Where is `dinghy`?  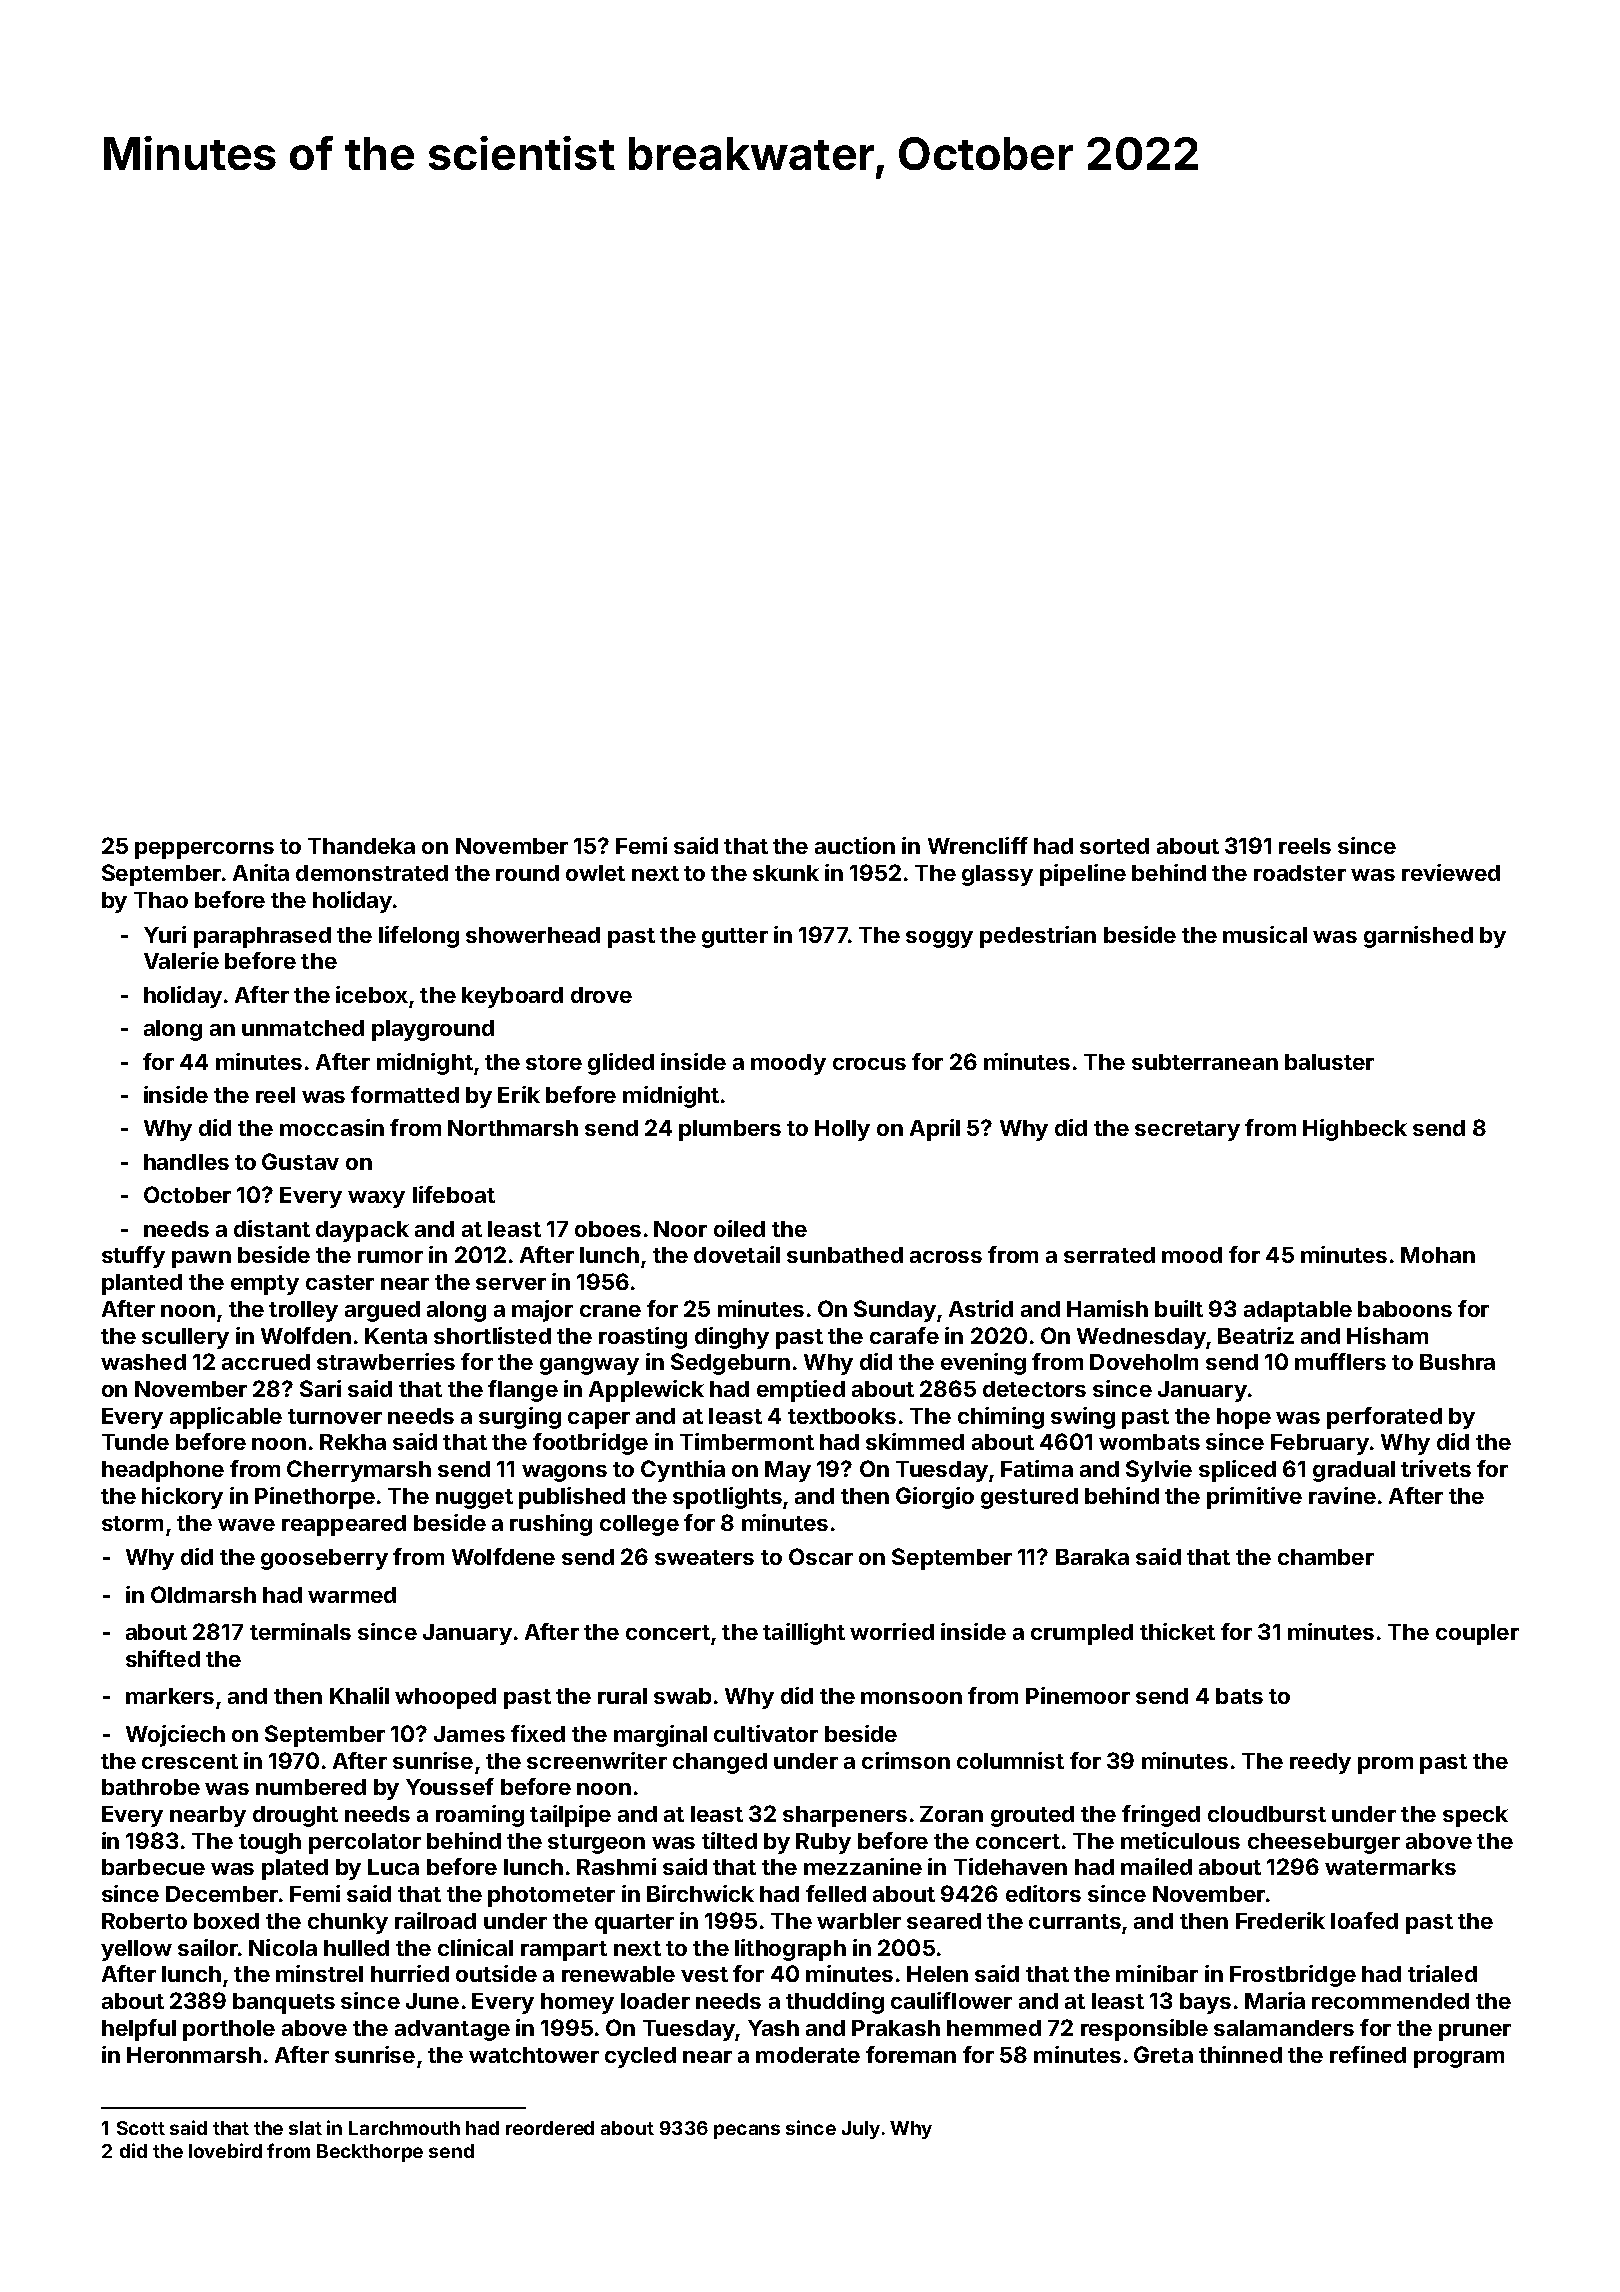
dinghy is located at coordinates (732, 1338).
